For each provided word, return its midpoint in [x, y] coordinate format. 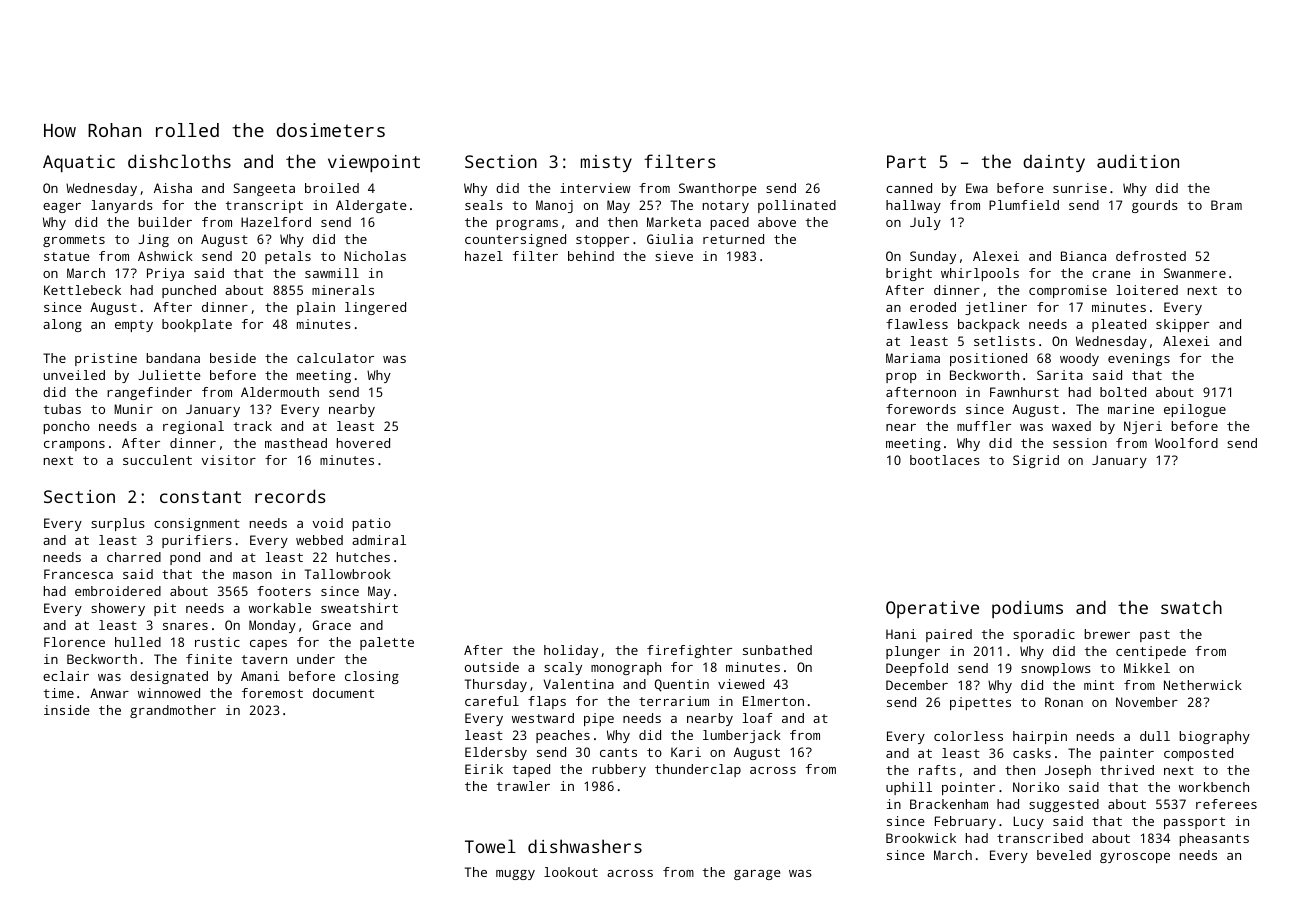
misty [606, 163]
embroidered [118, 591]
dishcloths [179, 161]
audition [1138, 161]
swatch [1191, 607]
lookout [571, 872]
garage [757, 875]
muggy [515, 875]
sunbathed [777, 650]
